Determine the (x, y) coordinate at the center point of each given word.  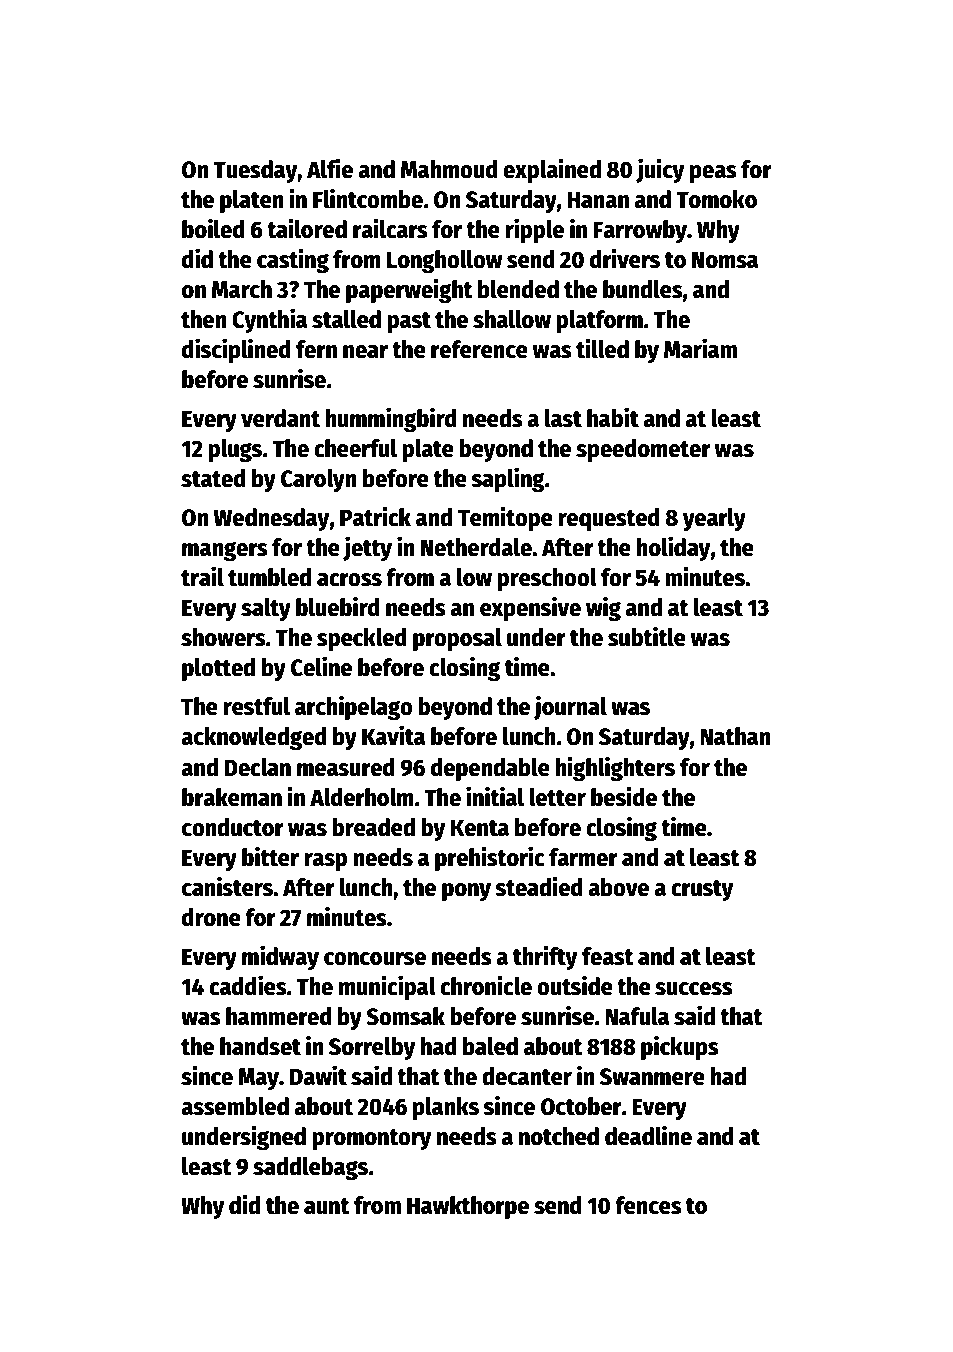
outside (575, 985)
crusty (702, 890)
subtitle (647, 636)
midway (280, 957)
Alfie (330, 168)
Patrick (375, 516)
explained (552, 170)
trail (202, 576)
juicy (660, 170)
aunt (327, 1206)
